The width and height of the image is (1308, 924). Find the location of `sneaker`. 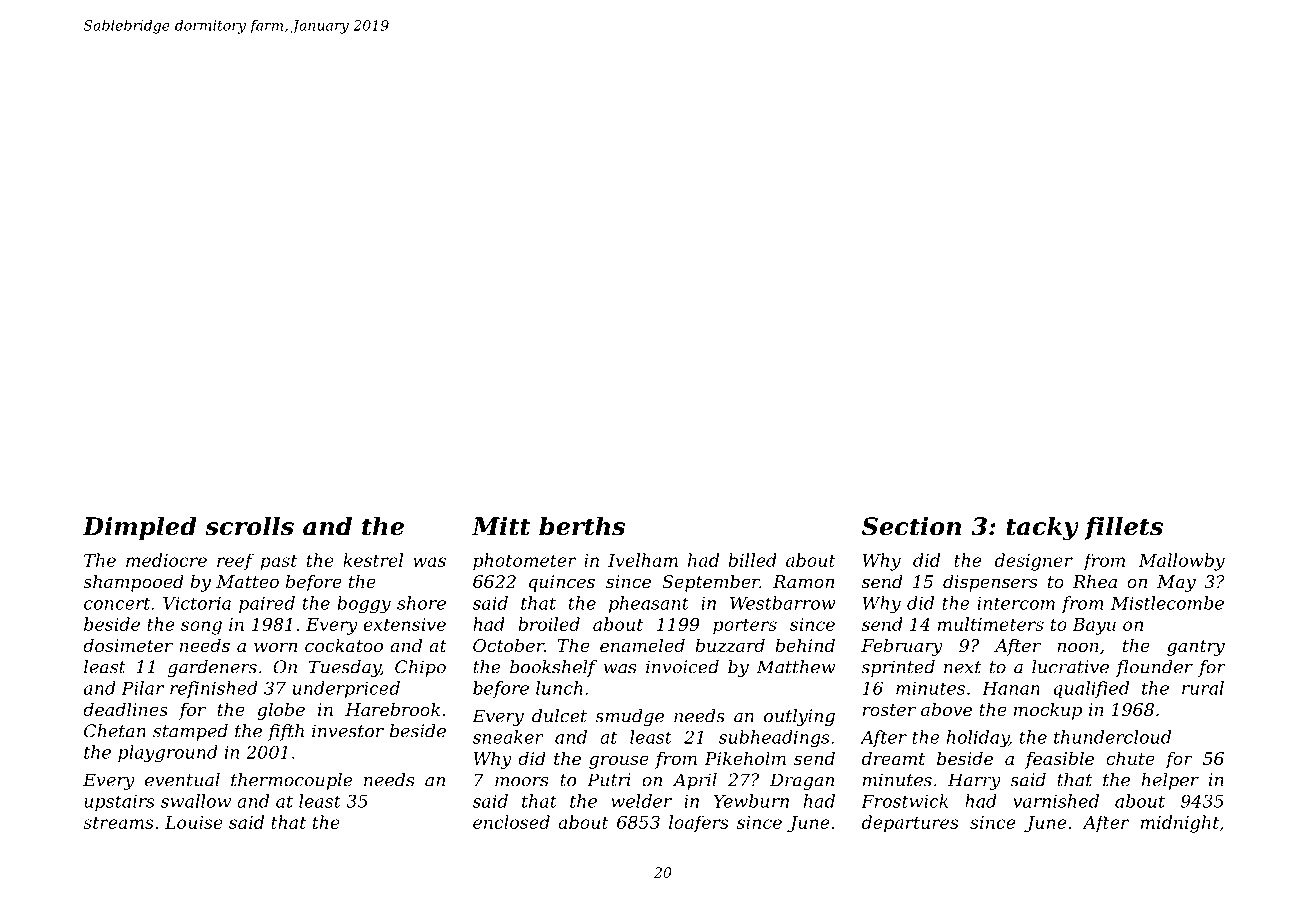

sneaker is located at coordinates (508, 737).
